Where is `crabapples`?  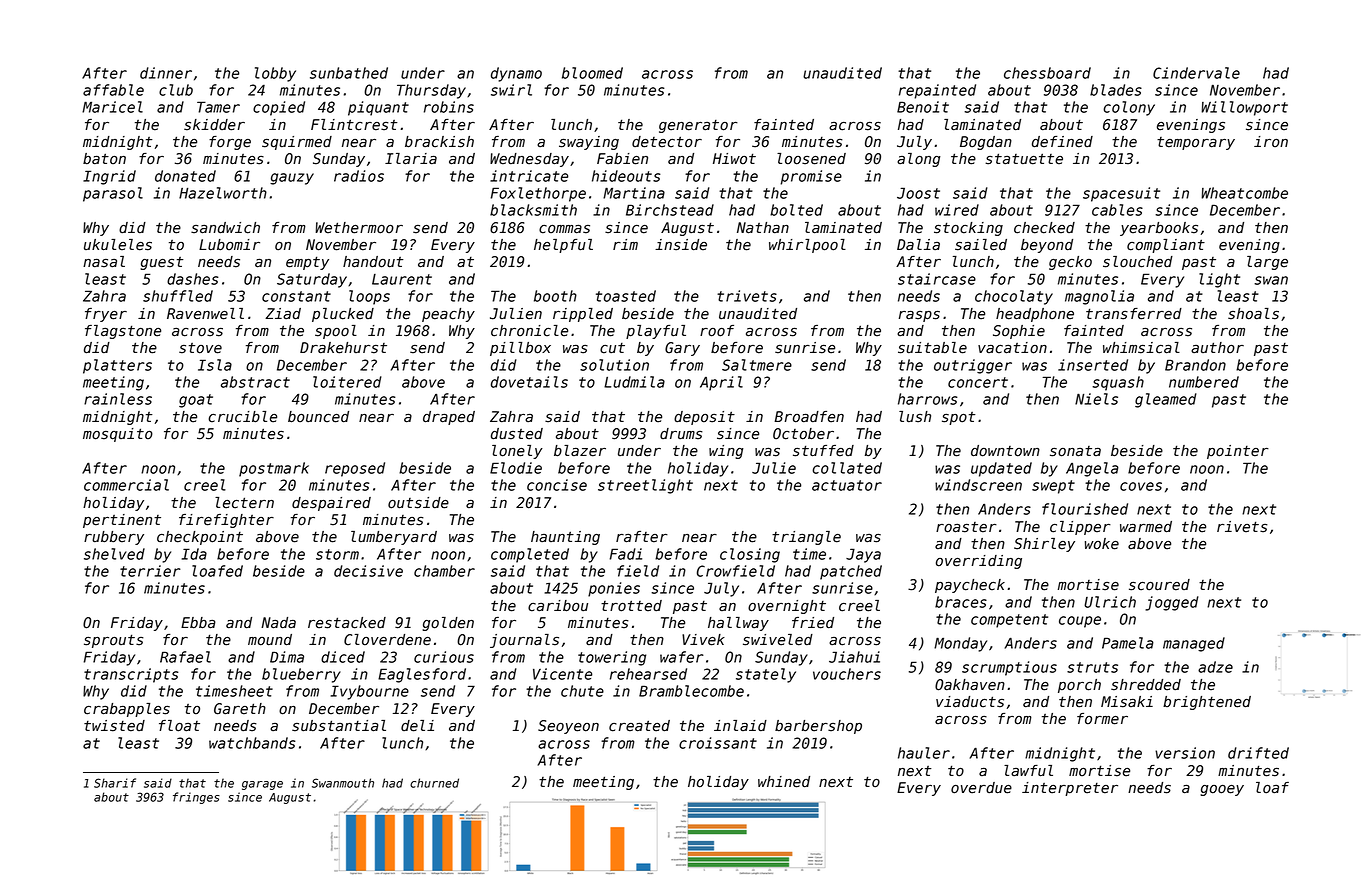
crabapples is located at coordinates (127, 710).
